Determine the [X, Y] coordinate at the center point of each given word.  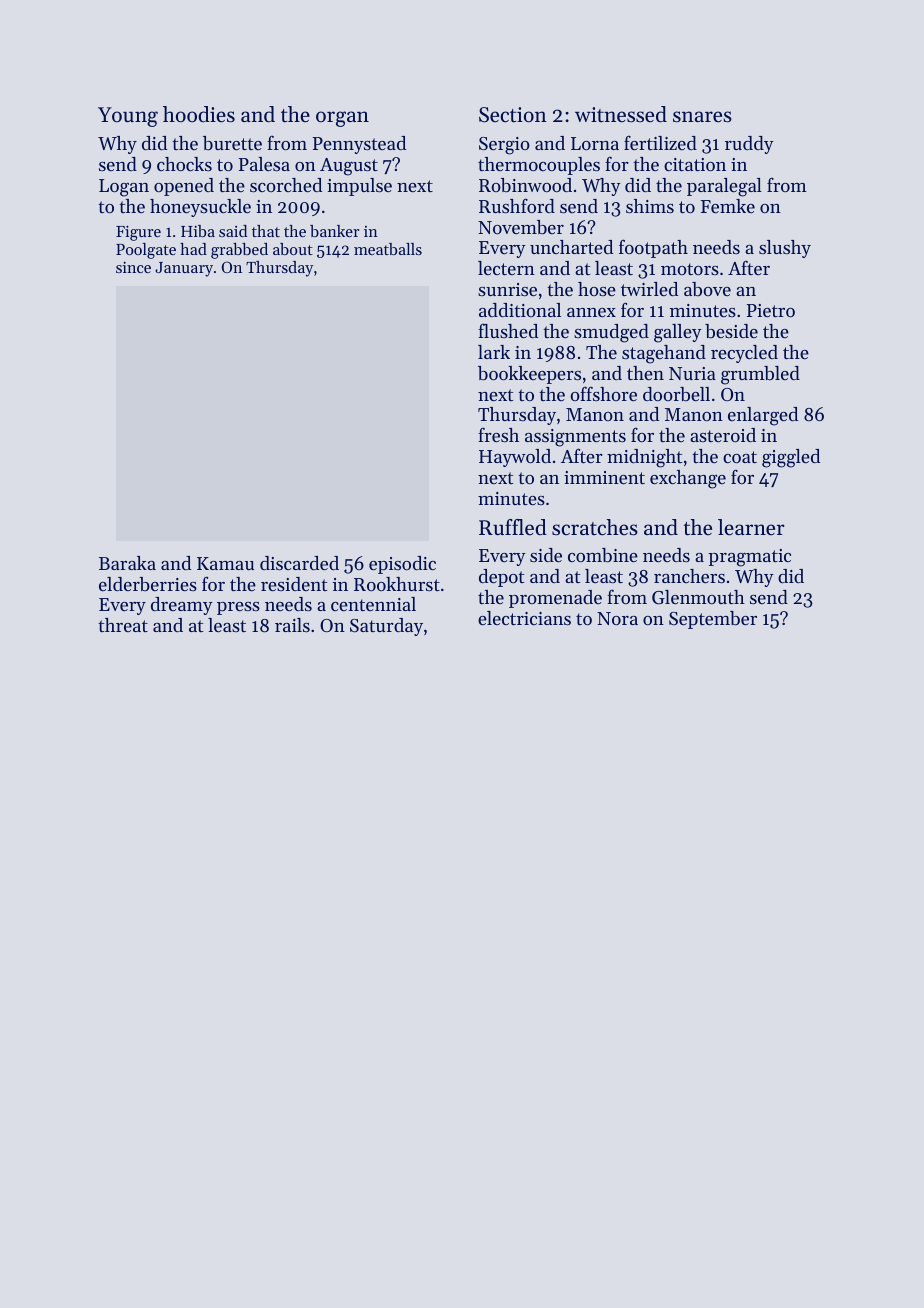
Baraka [127, 563]
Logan [124, 188]
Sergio [504, 146]
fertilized [660, 142]
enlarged [763, 416]
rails [292, 625]
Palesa [264, 164]
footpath [653, 248]
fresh [498, 434]
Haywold [515, 458]
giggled [791, 458]
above [707, 289]
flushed [508, 330]
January [184, 269]
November [521, 227]
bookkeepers [529, 375]
